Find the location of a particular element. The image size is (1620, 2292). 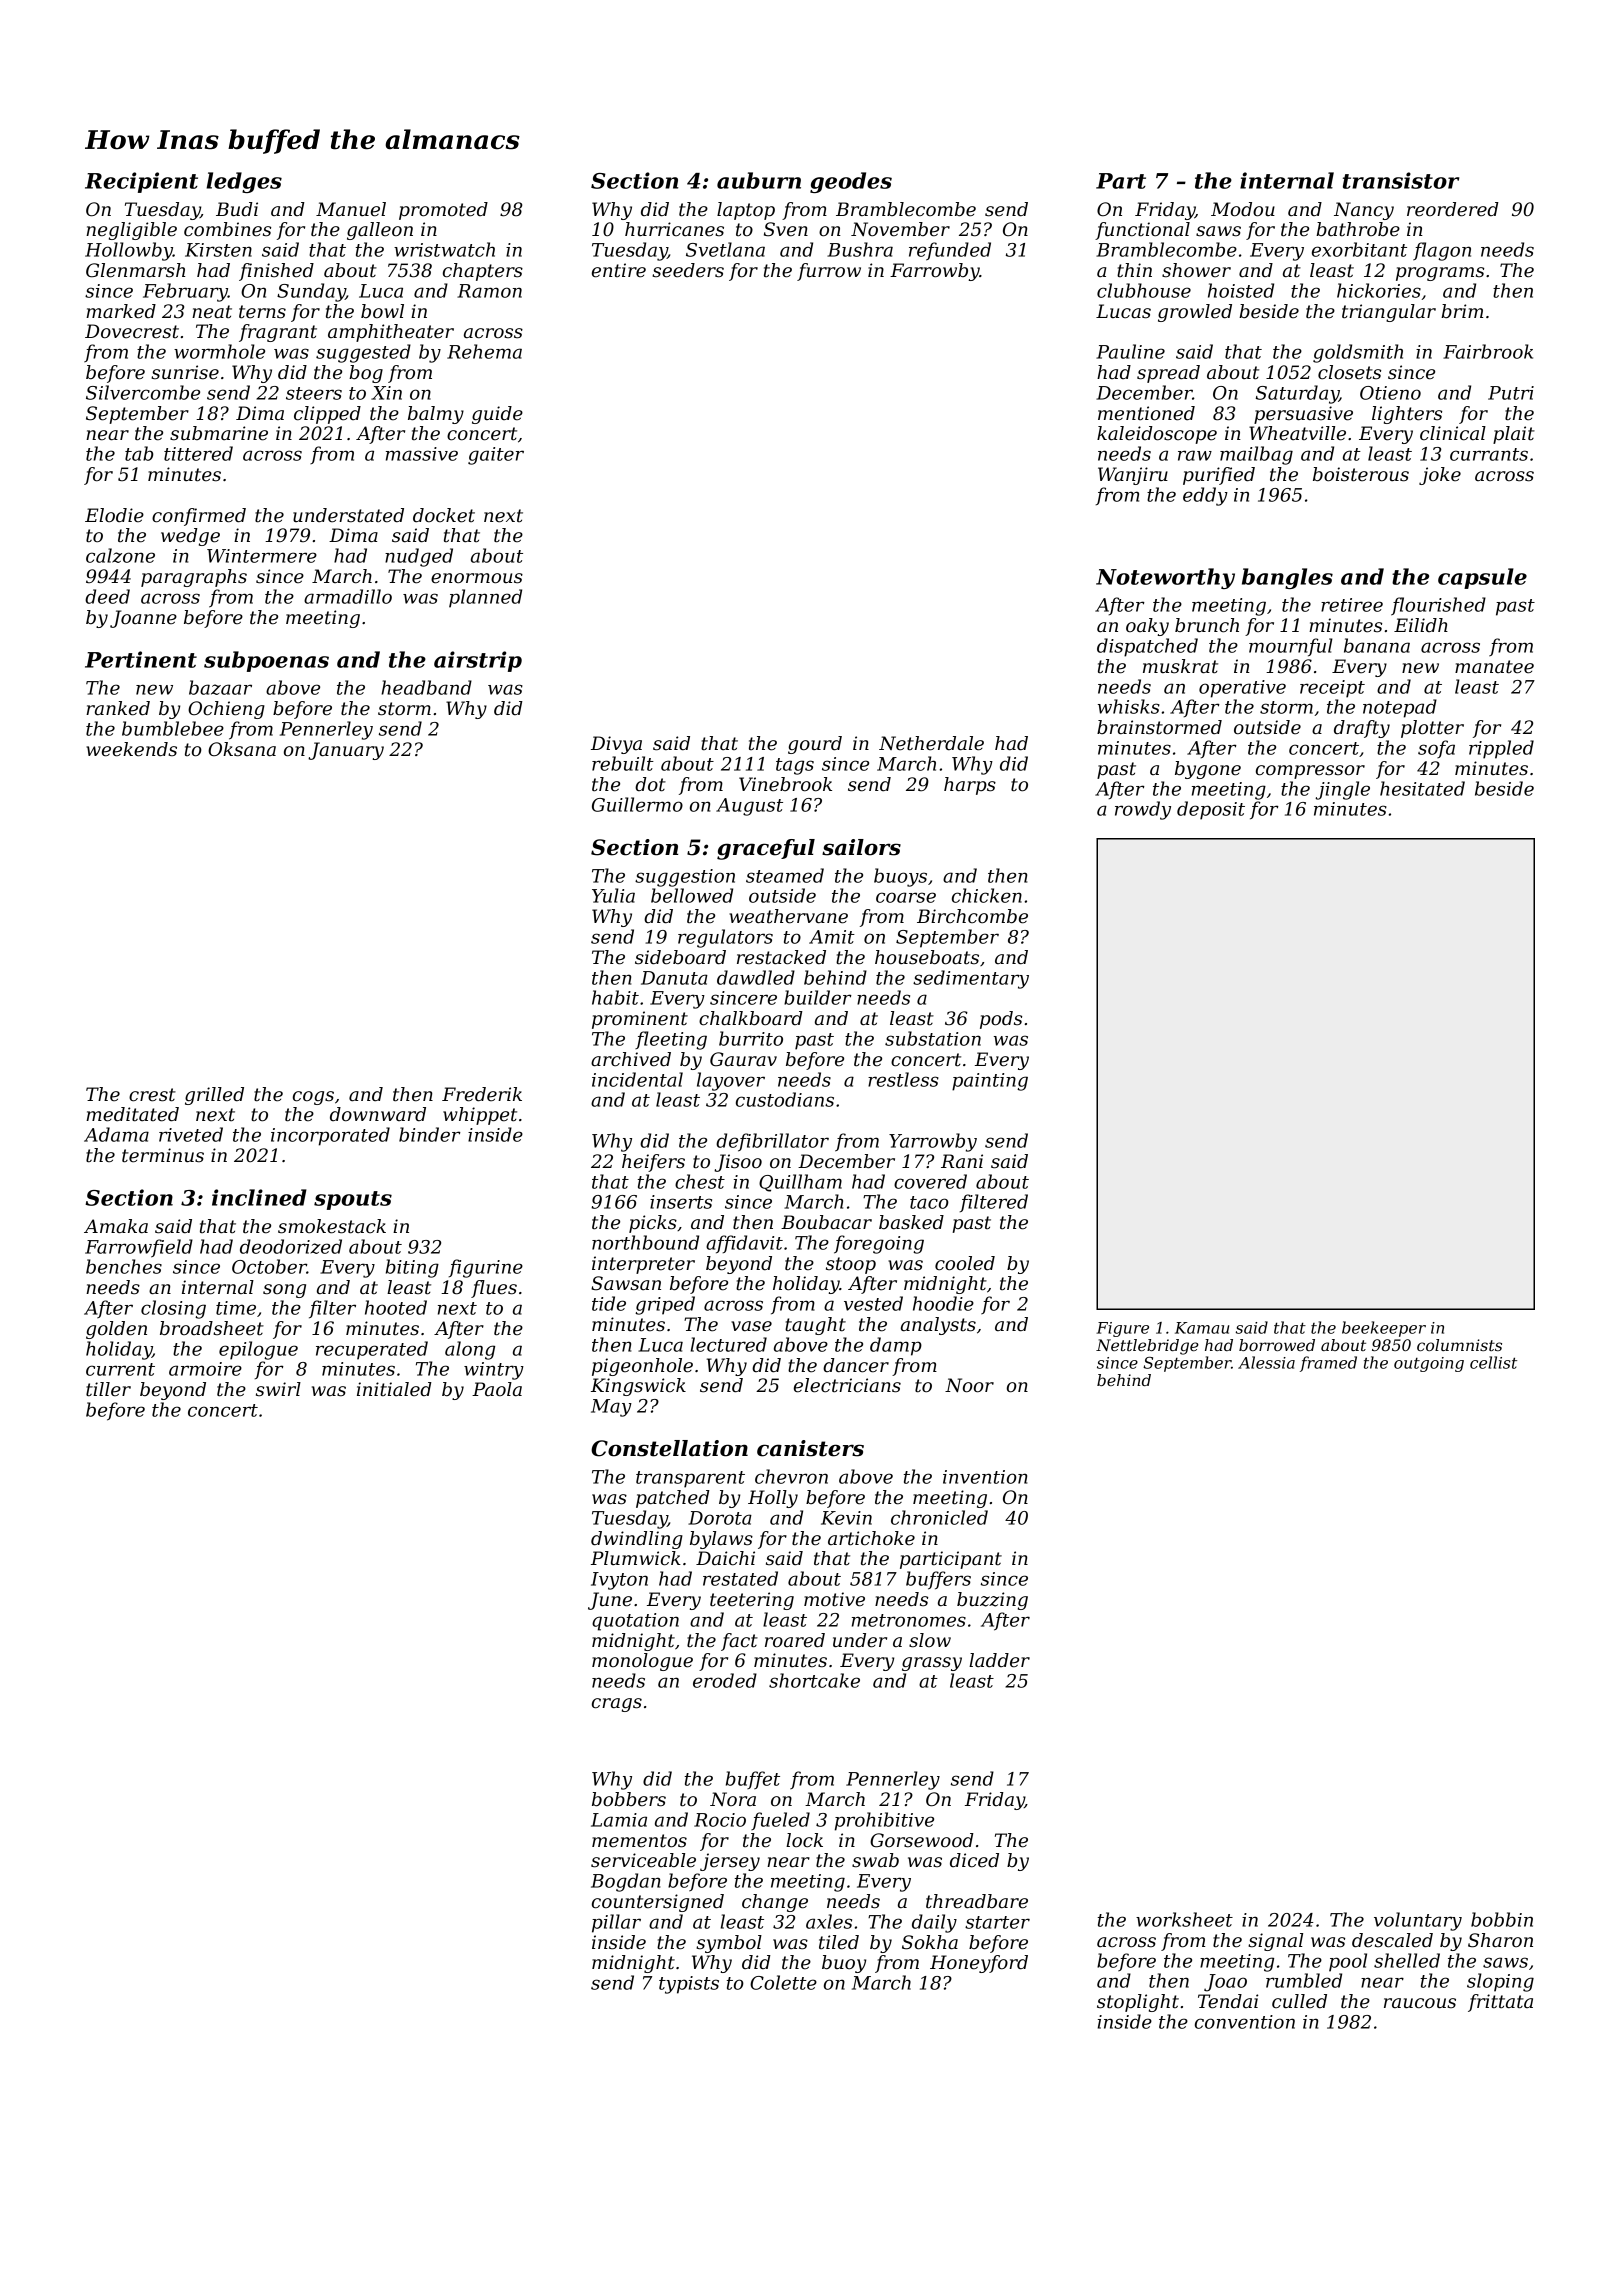

crags is located at coordinates (617, 1705).
